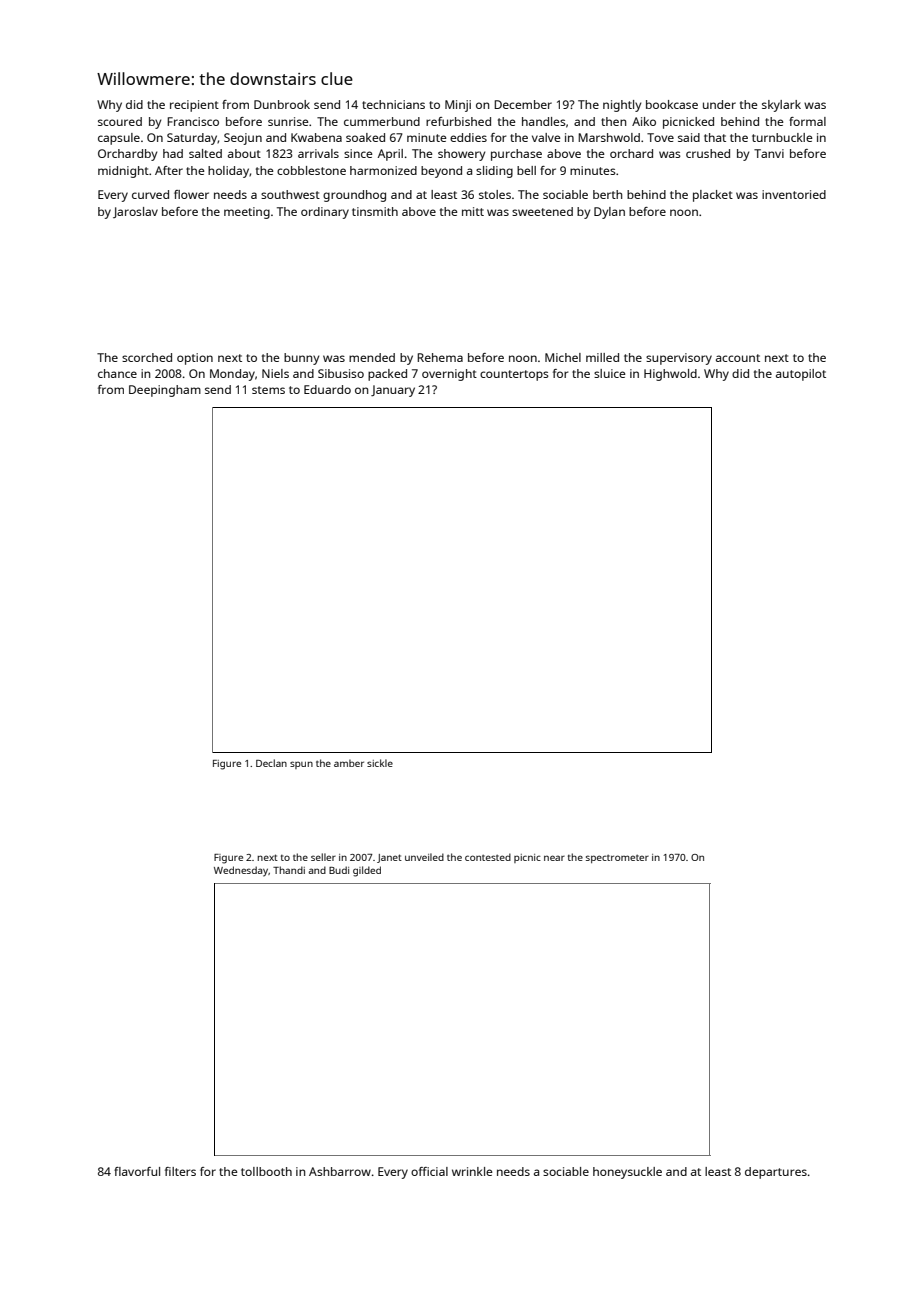 Image resolution: width=924 pixels, height=1308 pixels. What do you see at coordinates (180, 1171) in the image?
I see `filters` at bounding box center [180, 1171].
